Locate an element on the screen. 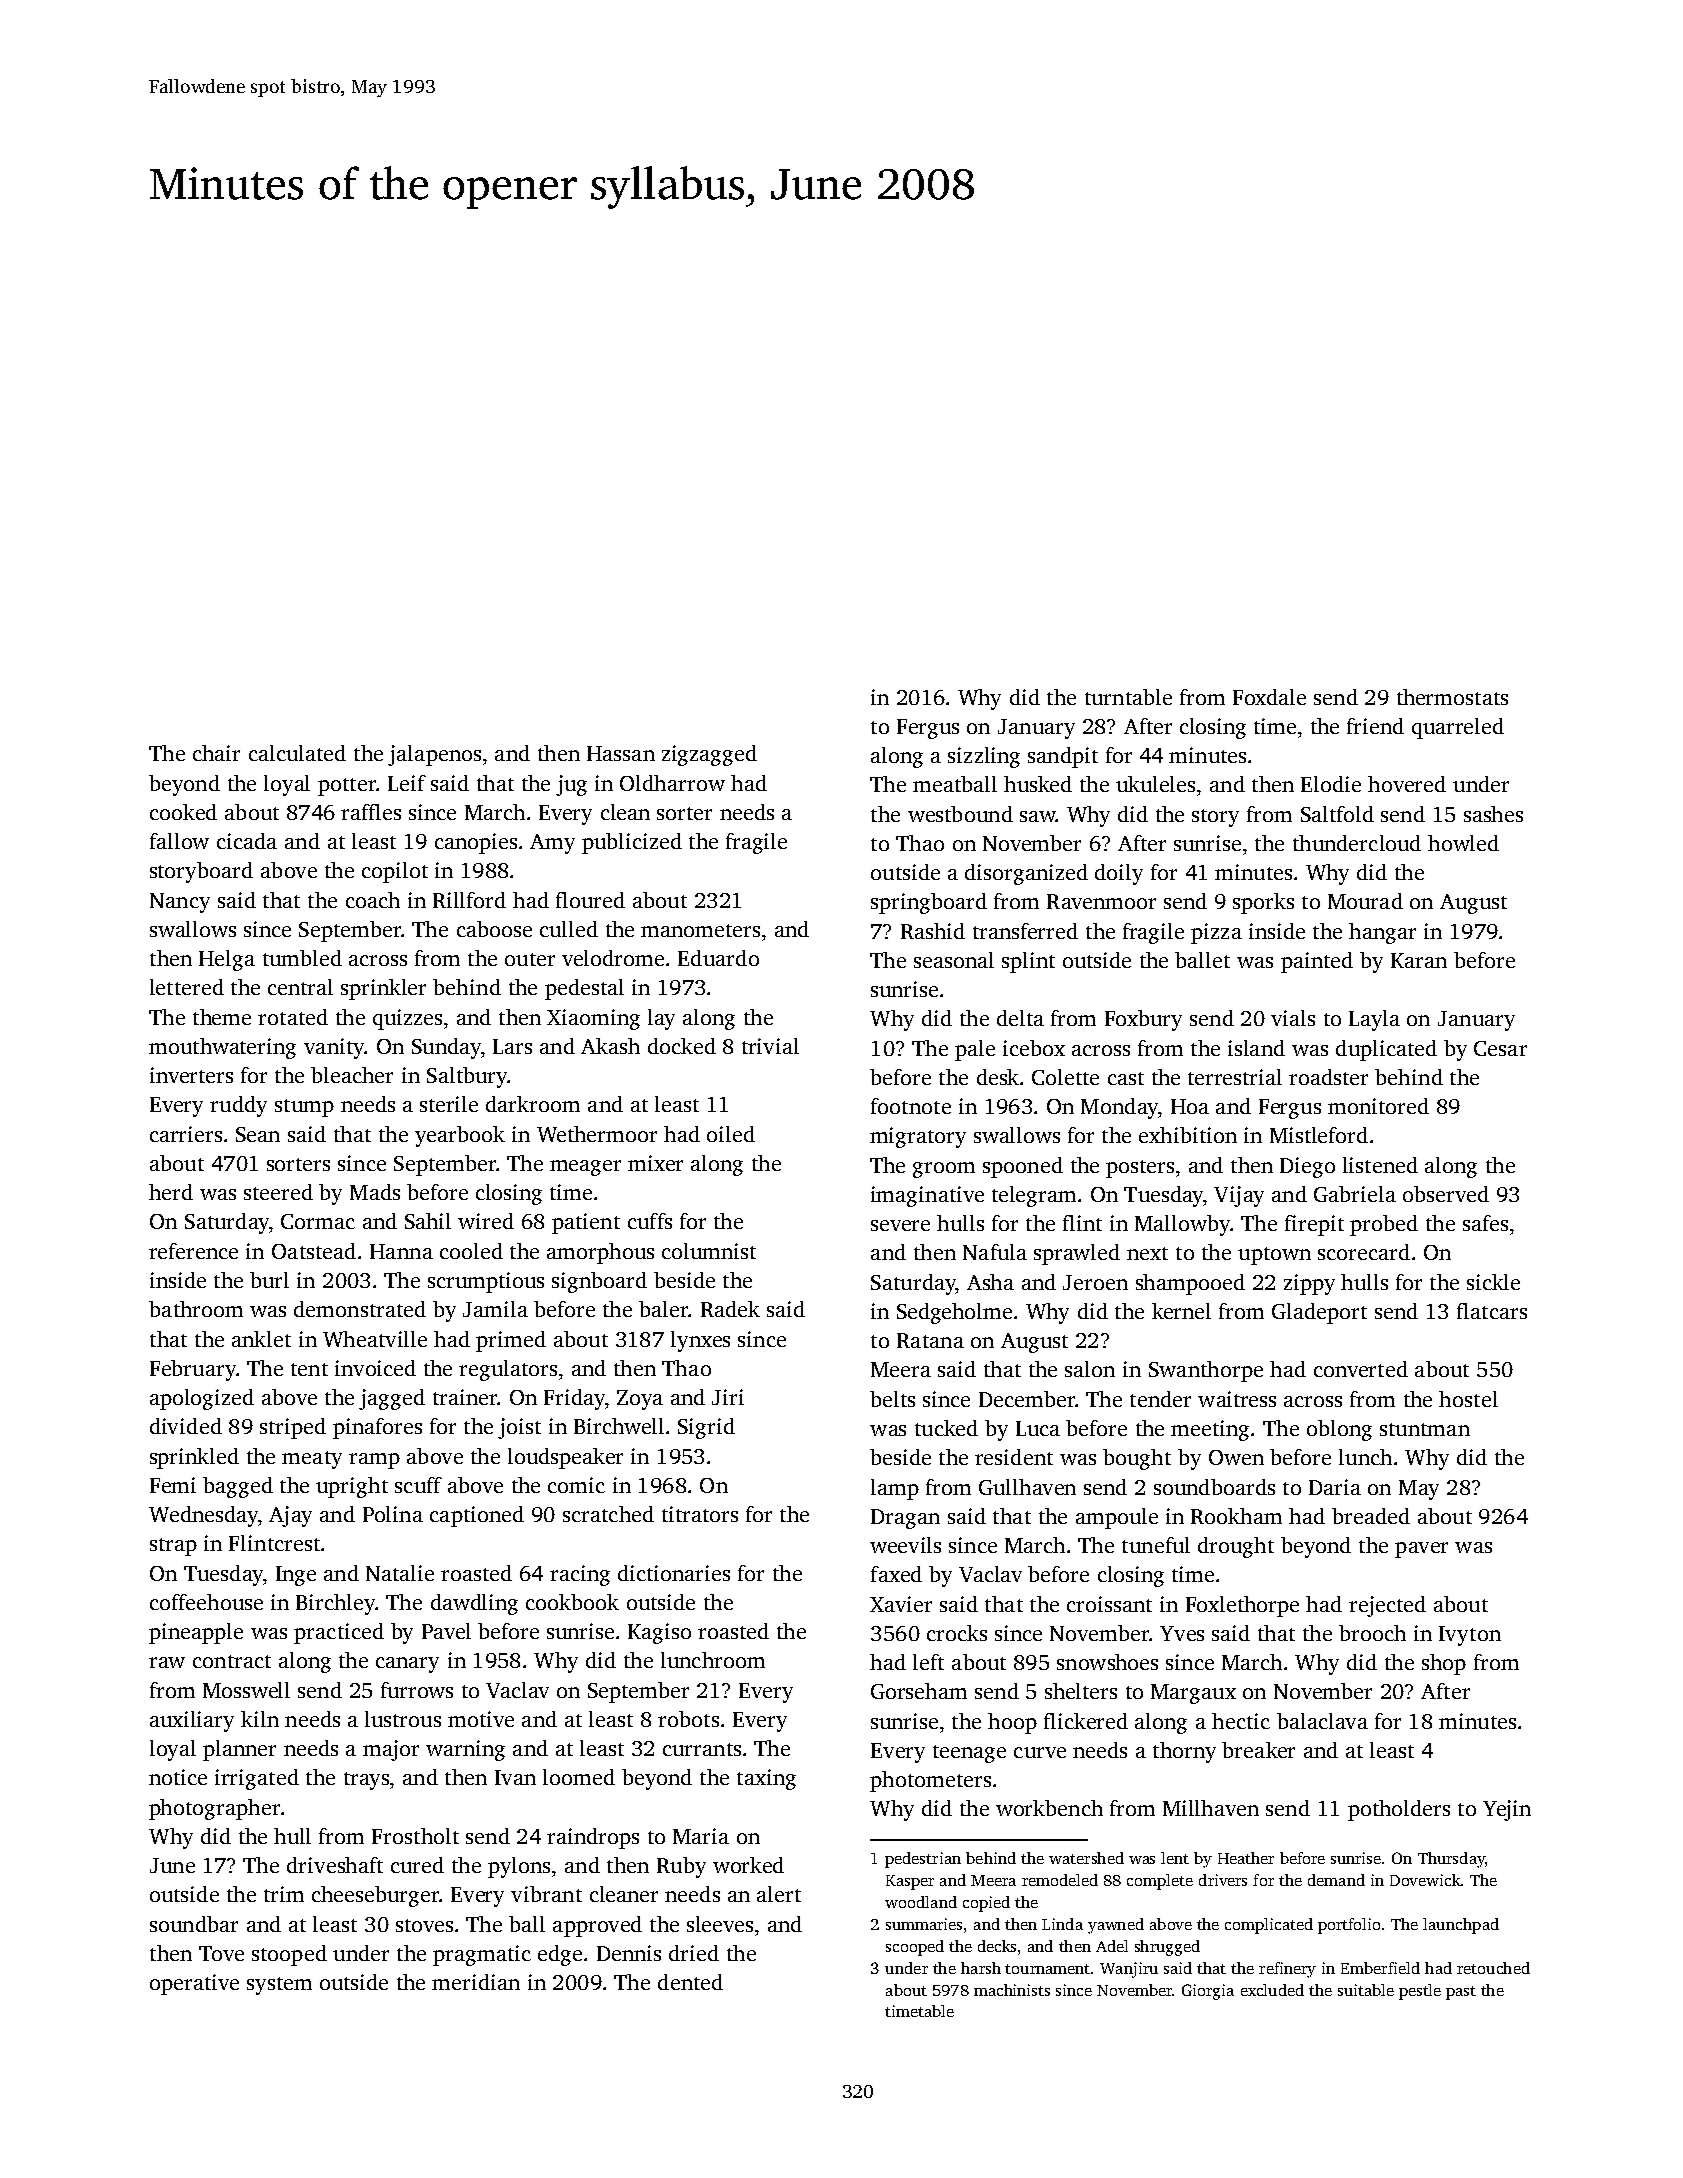 The width and height of the screenshot is (1683, 2178). titrators is located at coordinates (700, 1514).
